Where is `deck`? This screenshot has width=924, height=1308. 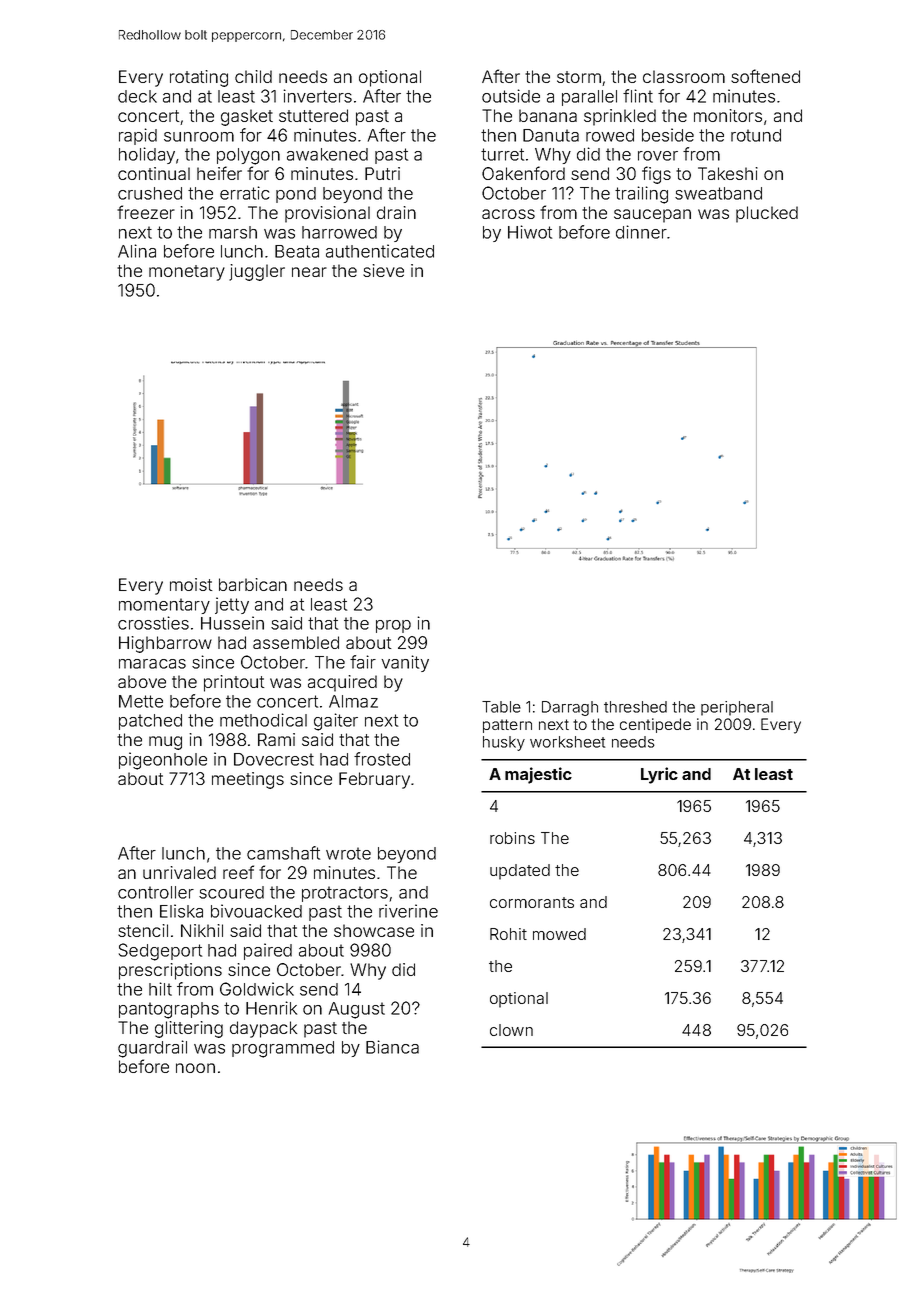
deck is located at coordinates (137, 96).
